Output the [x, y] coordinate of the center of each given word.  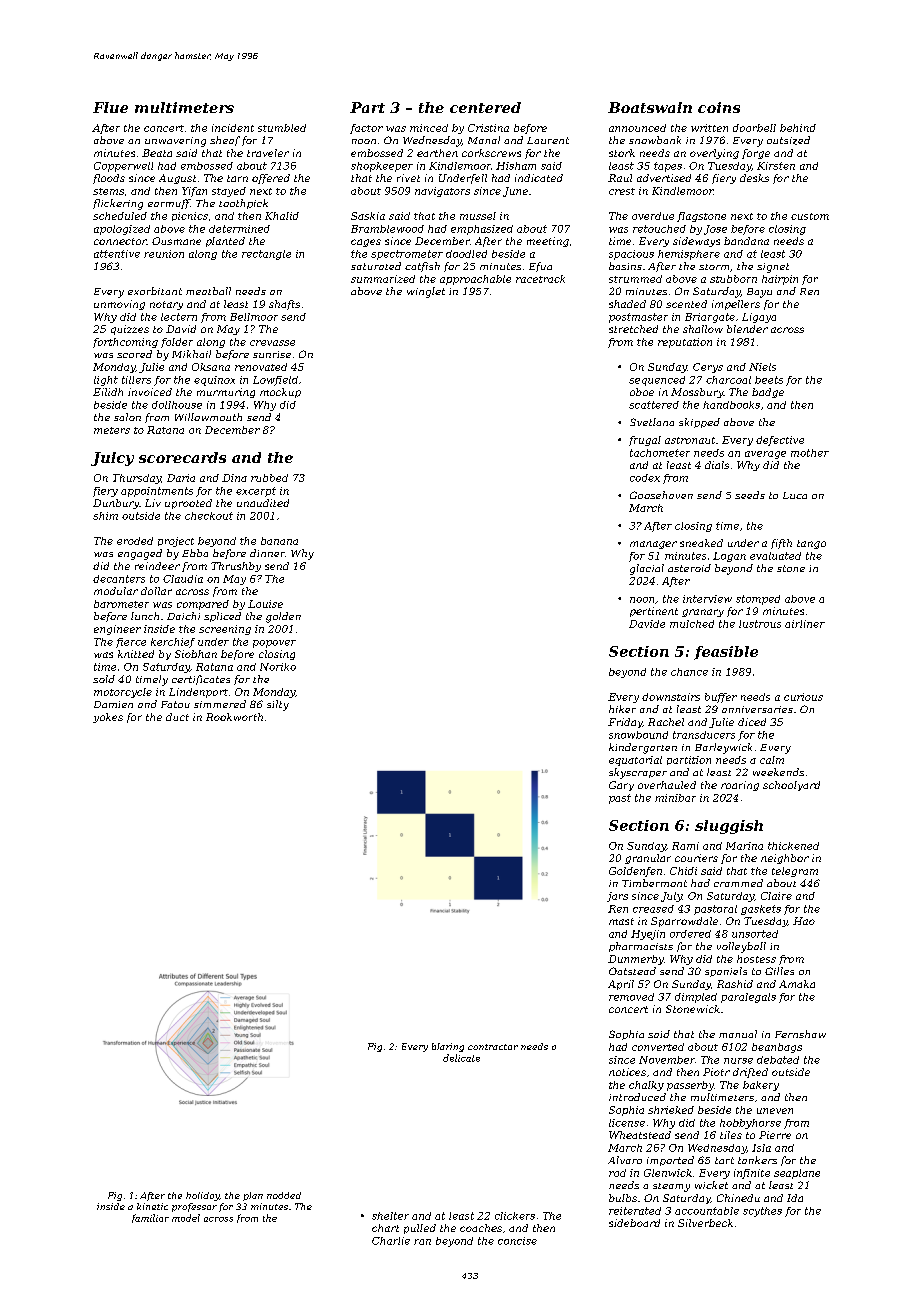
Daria [181, 478]
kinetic [152, 1206]
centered [485, 107]
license [627, 1123]
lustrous [760, 624]
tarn [237, 178]
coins [719, 107]
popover [274, 644]
